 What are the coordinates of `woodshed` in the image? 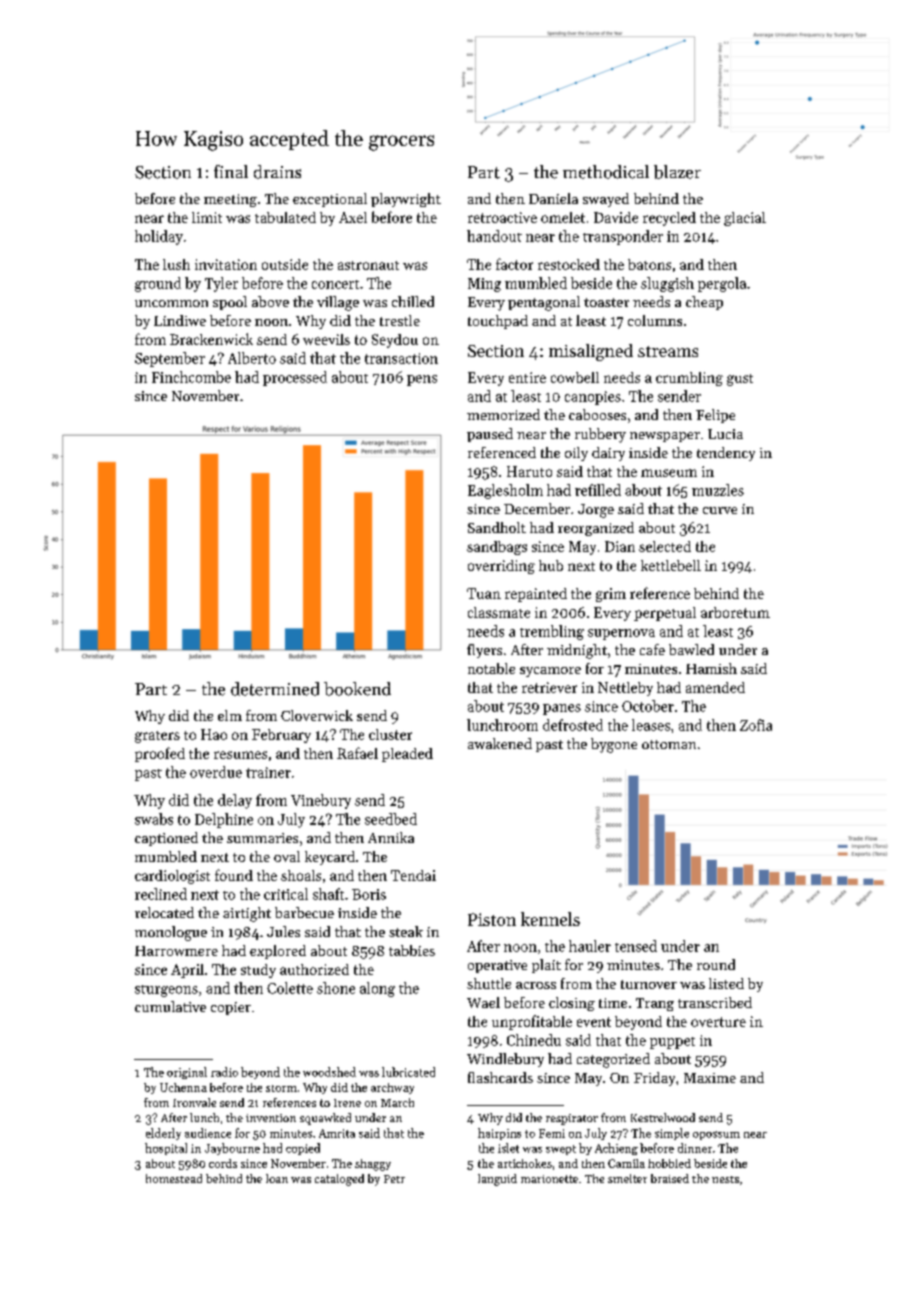 It's located at (329, 1072).
